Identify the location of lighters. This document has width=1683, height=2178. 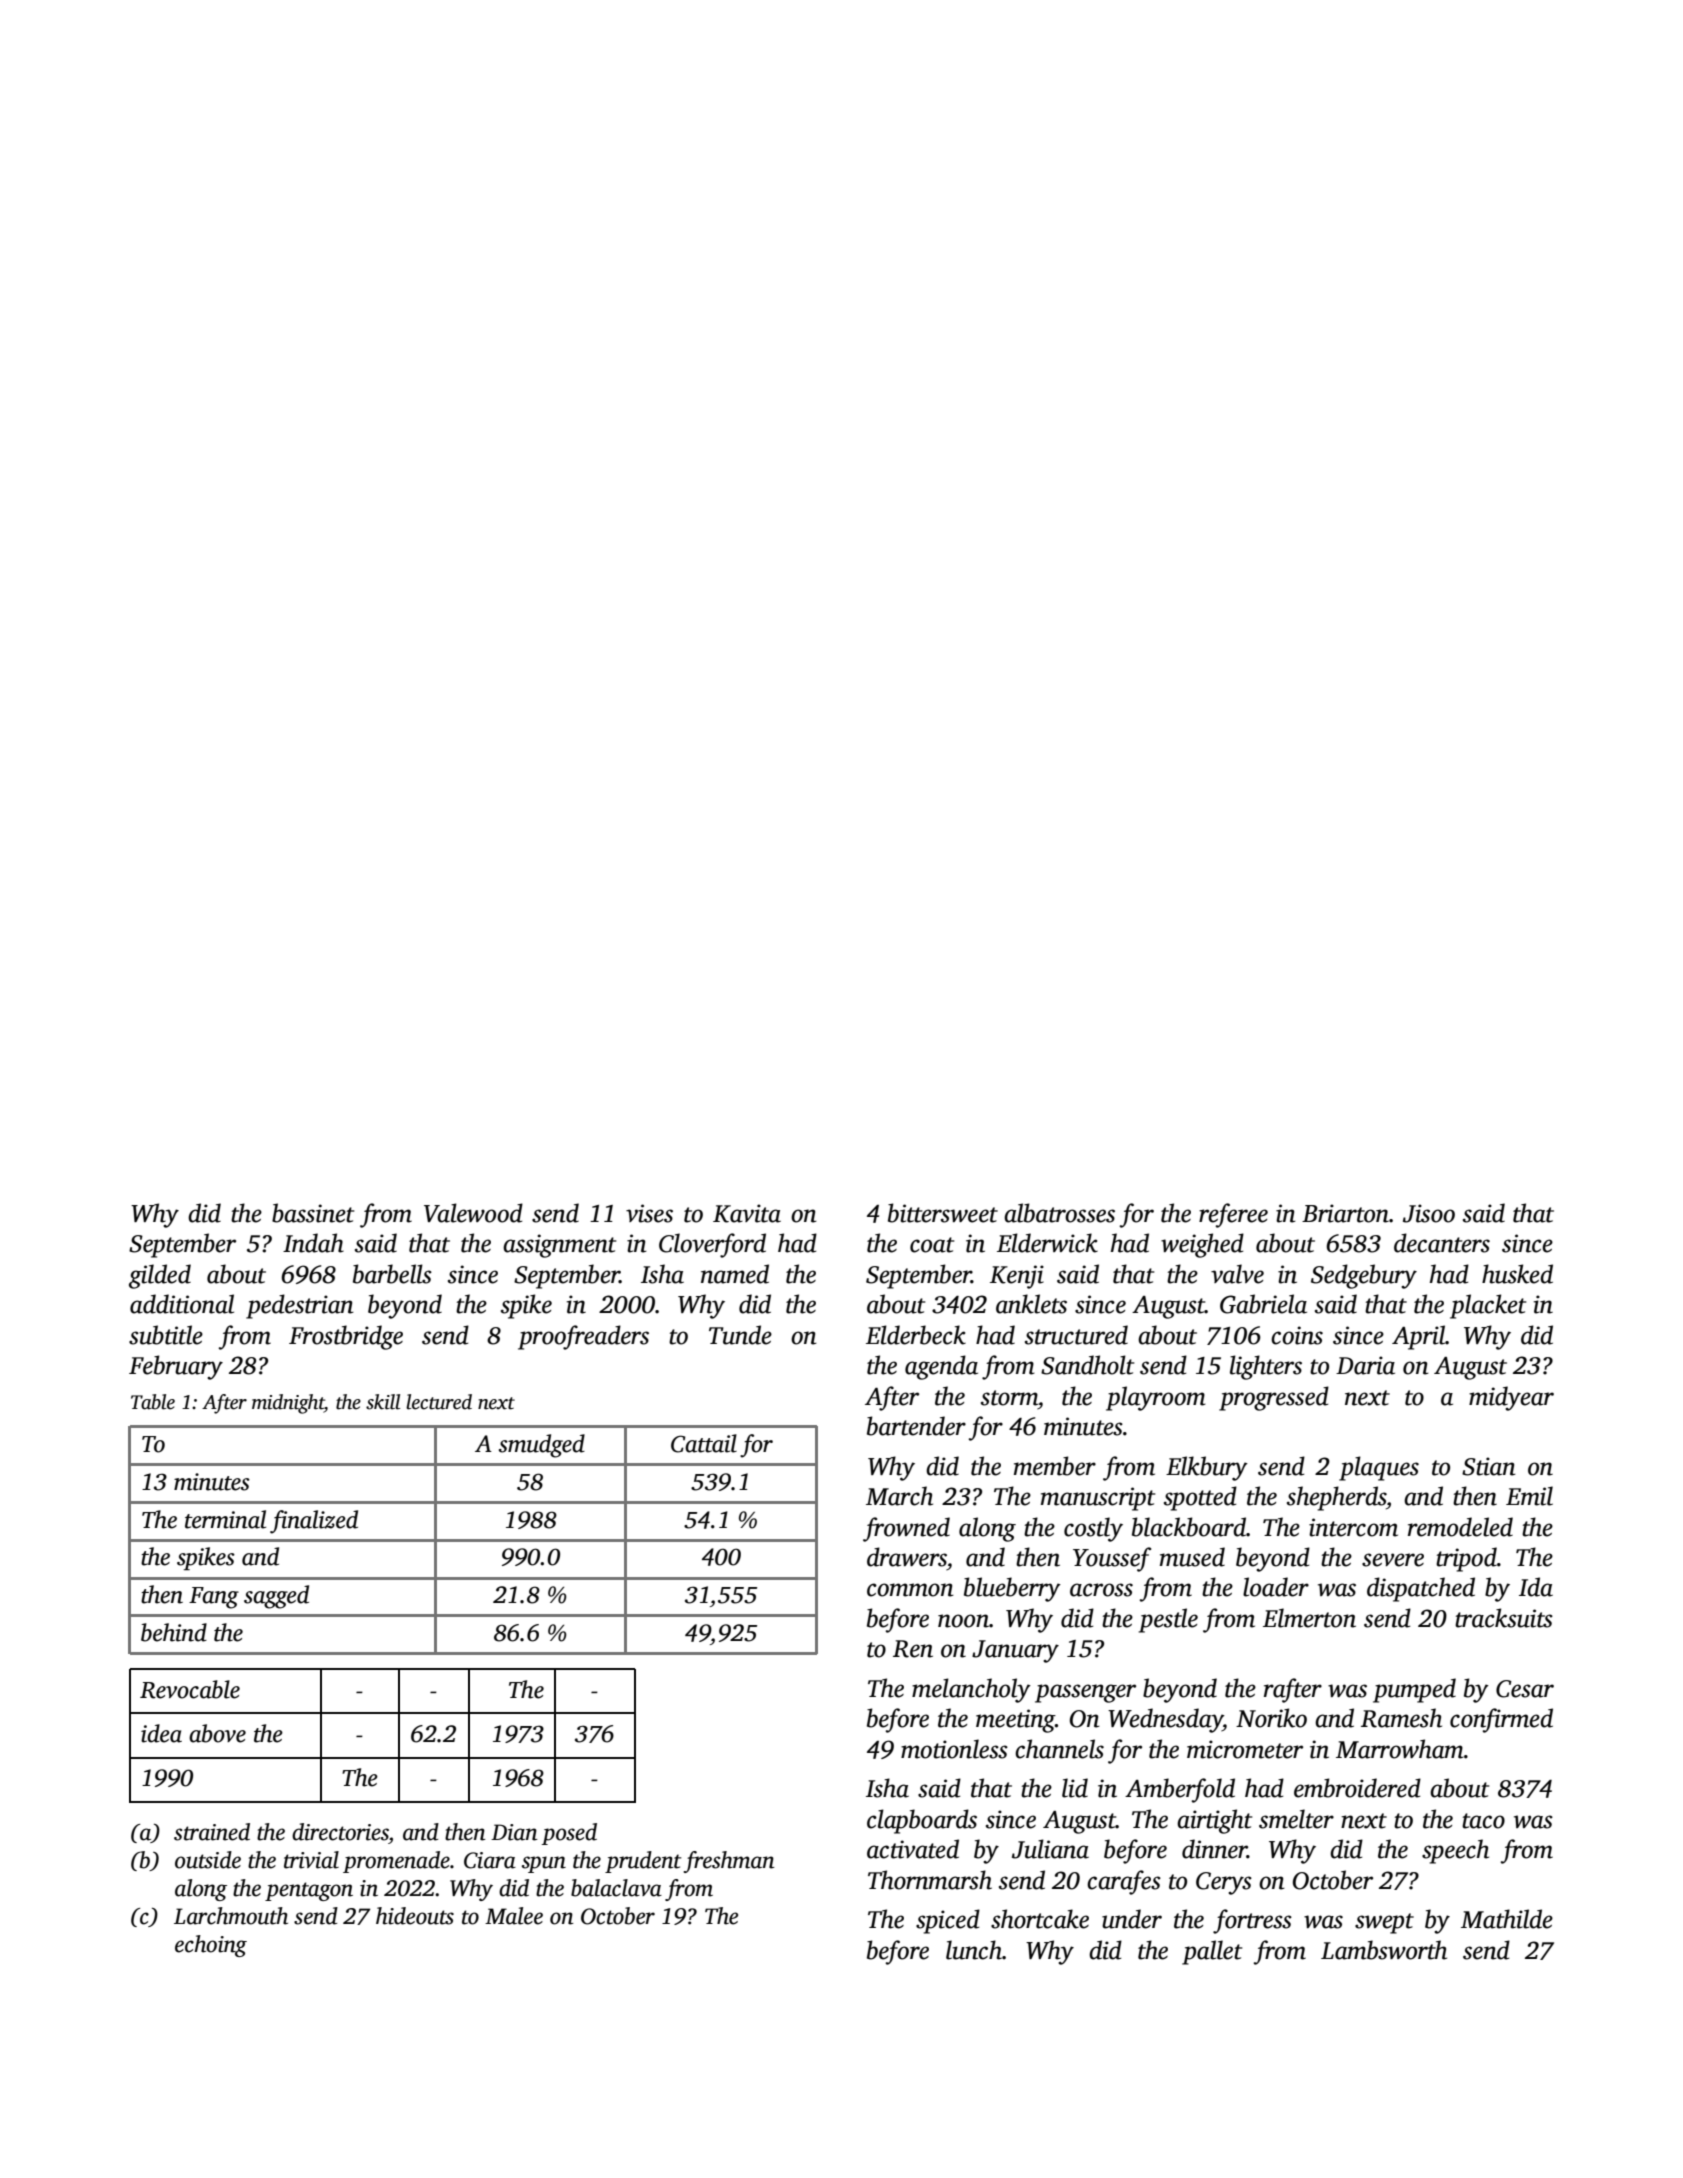
(1266, 1367).
